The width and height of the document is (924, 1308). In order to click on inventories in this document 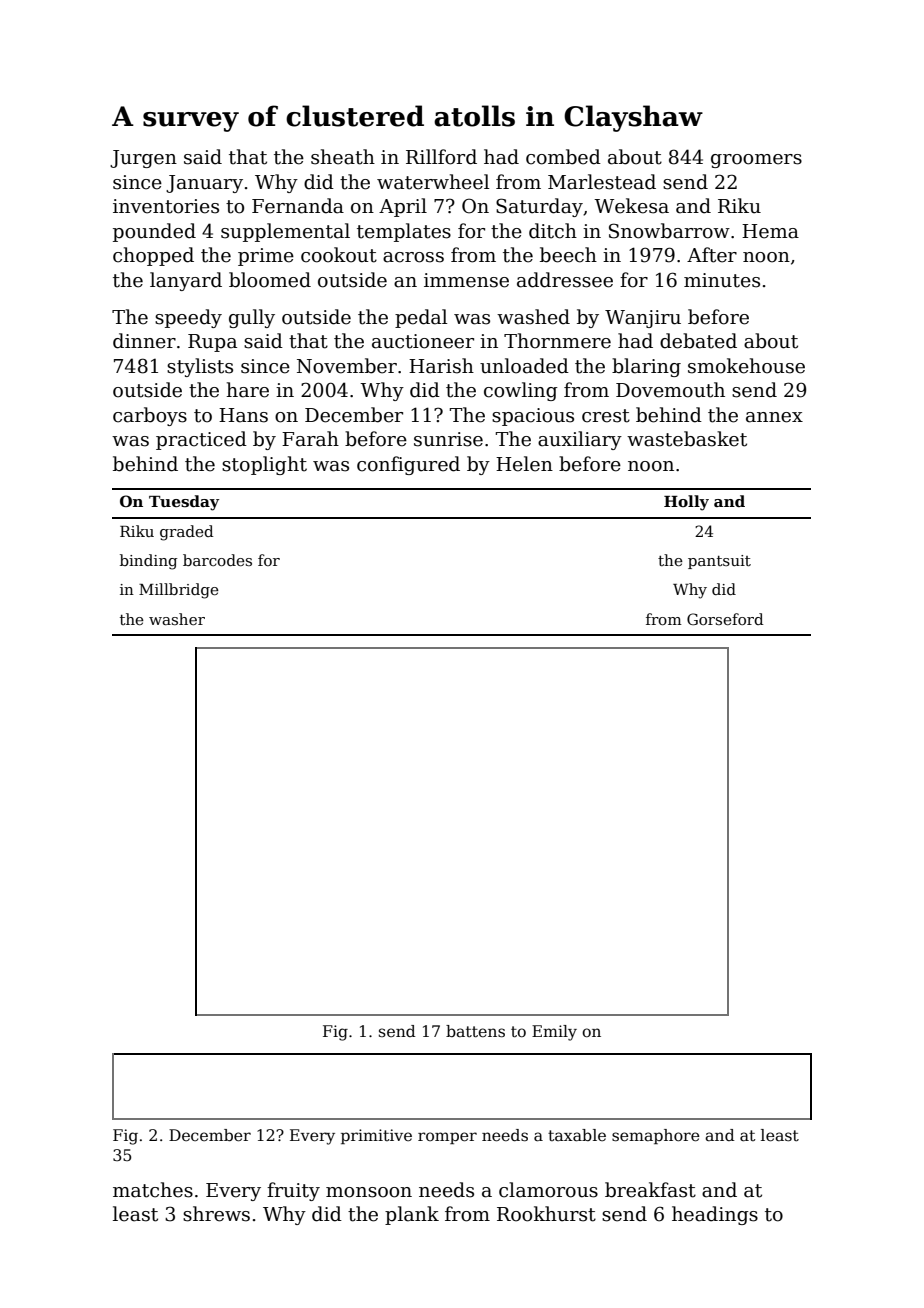, I will do `click(166, 206)`.
